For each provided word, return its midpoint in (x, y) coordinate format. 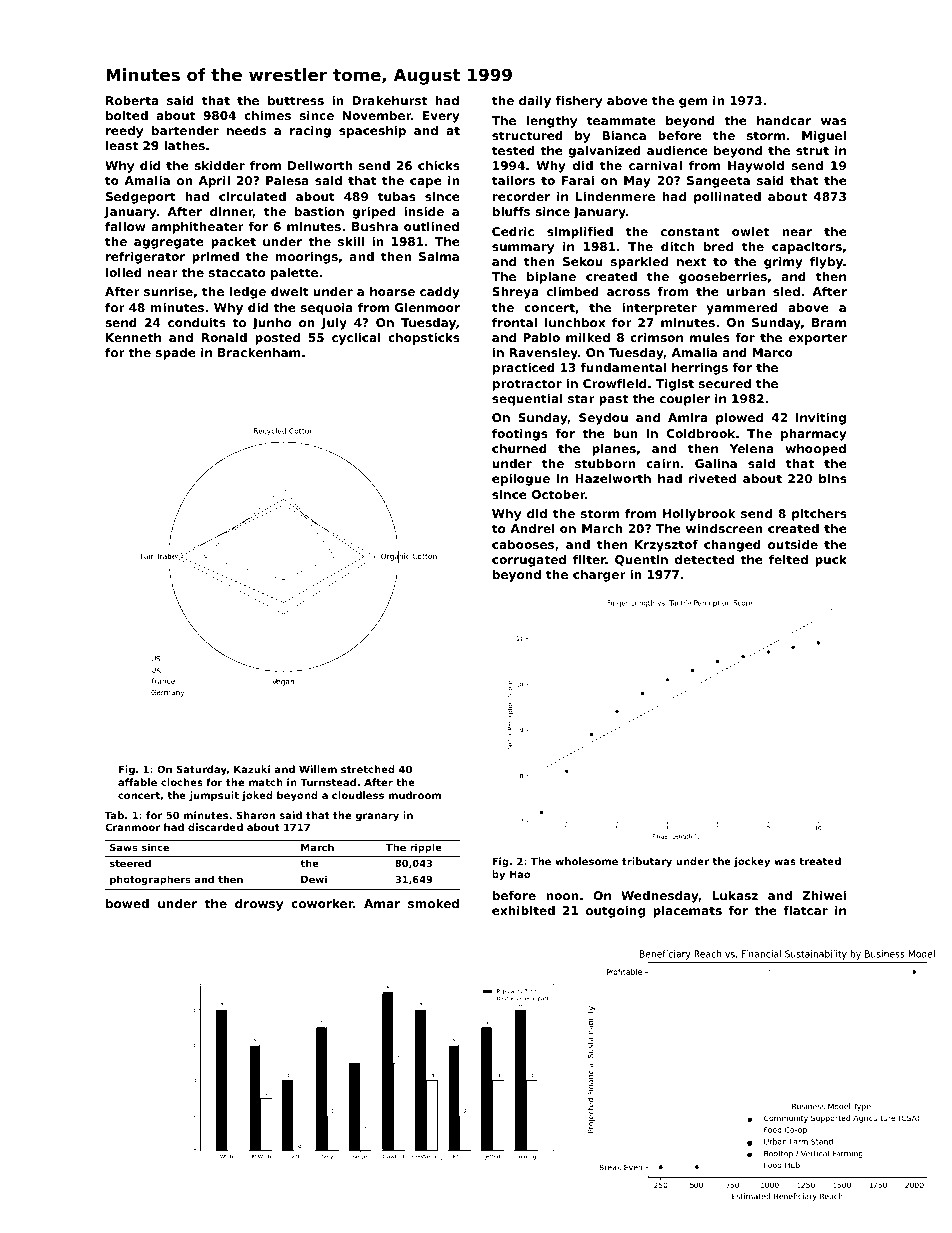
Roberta (132, 100)
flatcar (805, 910)
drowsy (259, 905)
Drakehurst (389, 100)
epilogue (521, 480)
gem (693, 103)
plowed (739, 419)
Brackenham (259, 352)
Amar (382, 903)
